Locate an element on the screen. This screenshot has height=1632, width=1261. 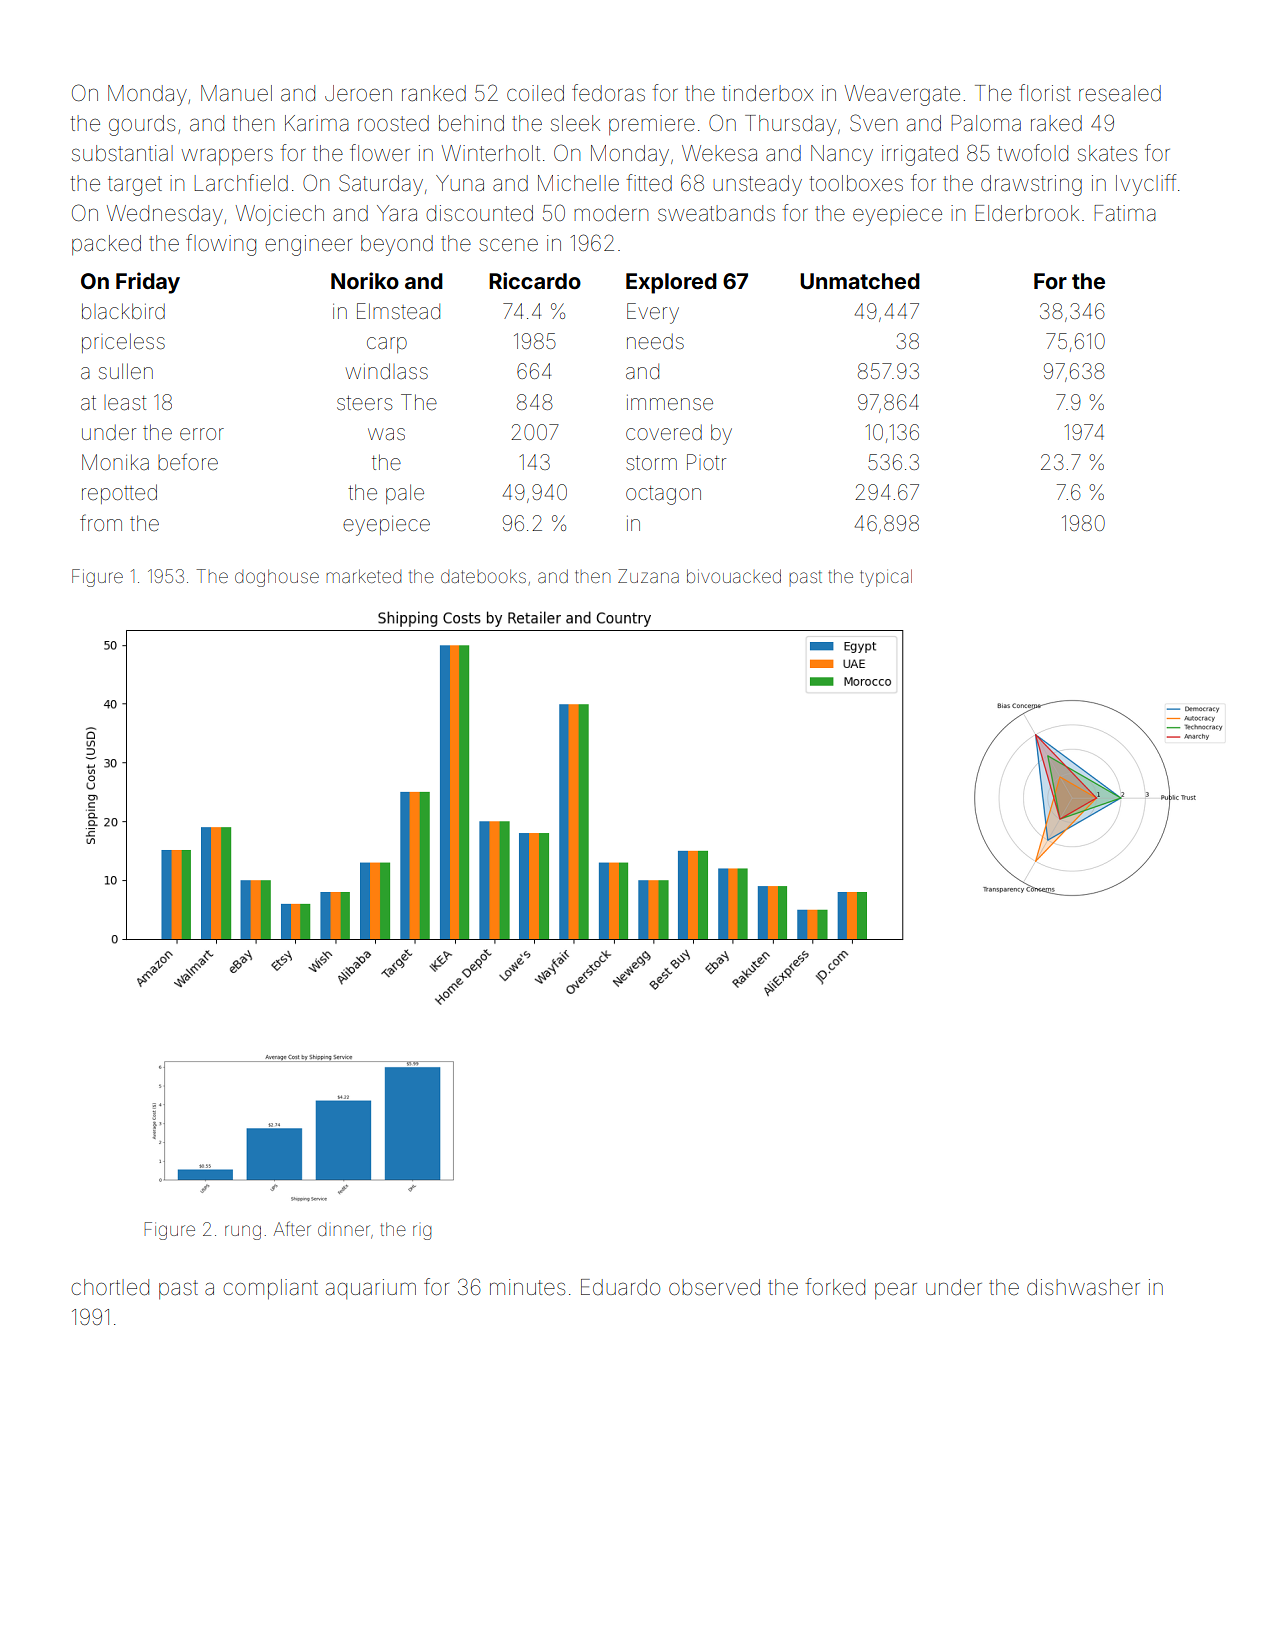
before is located at coordinates (188, 462).
